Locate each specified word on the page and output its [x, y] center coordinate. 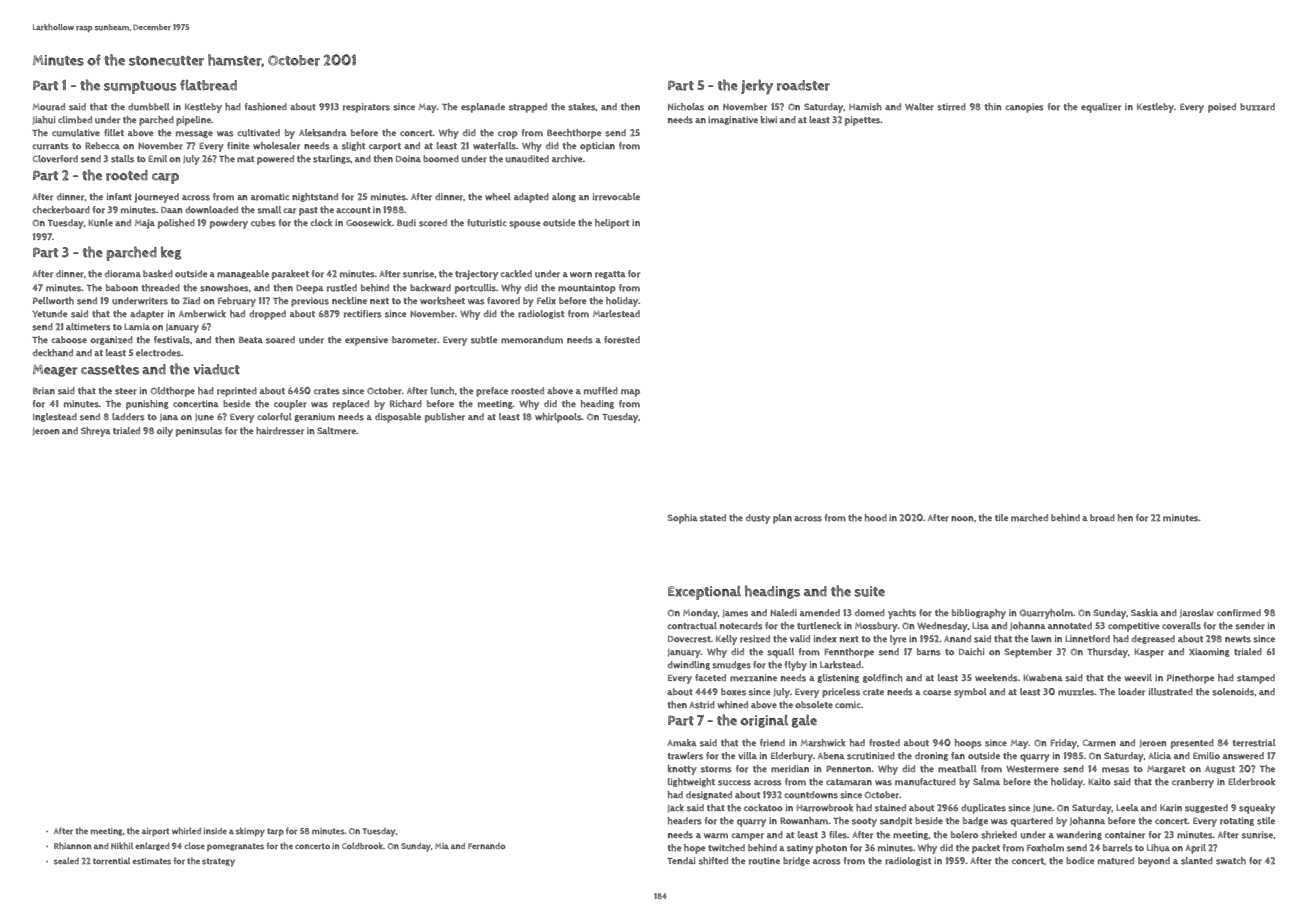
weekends [996, 678]
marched [1029, 518]
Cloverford [55, 159]
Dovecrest [689, 639]
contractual [692, 626]
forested [622, 340]
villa [747, 755]
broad [1102, 518]
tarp [275, 832]
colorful [275, 417]
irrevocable [616, 197]
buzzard [1257, 107]
